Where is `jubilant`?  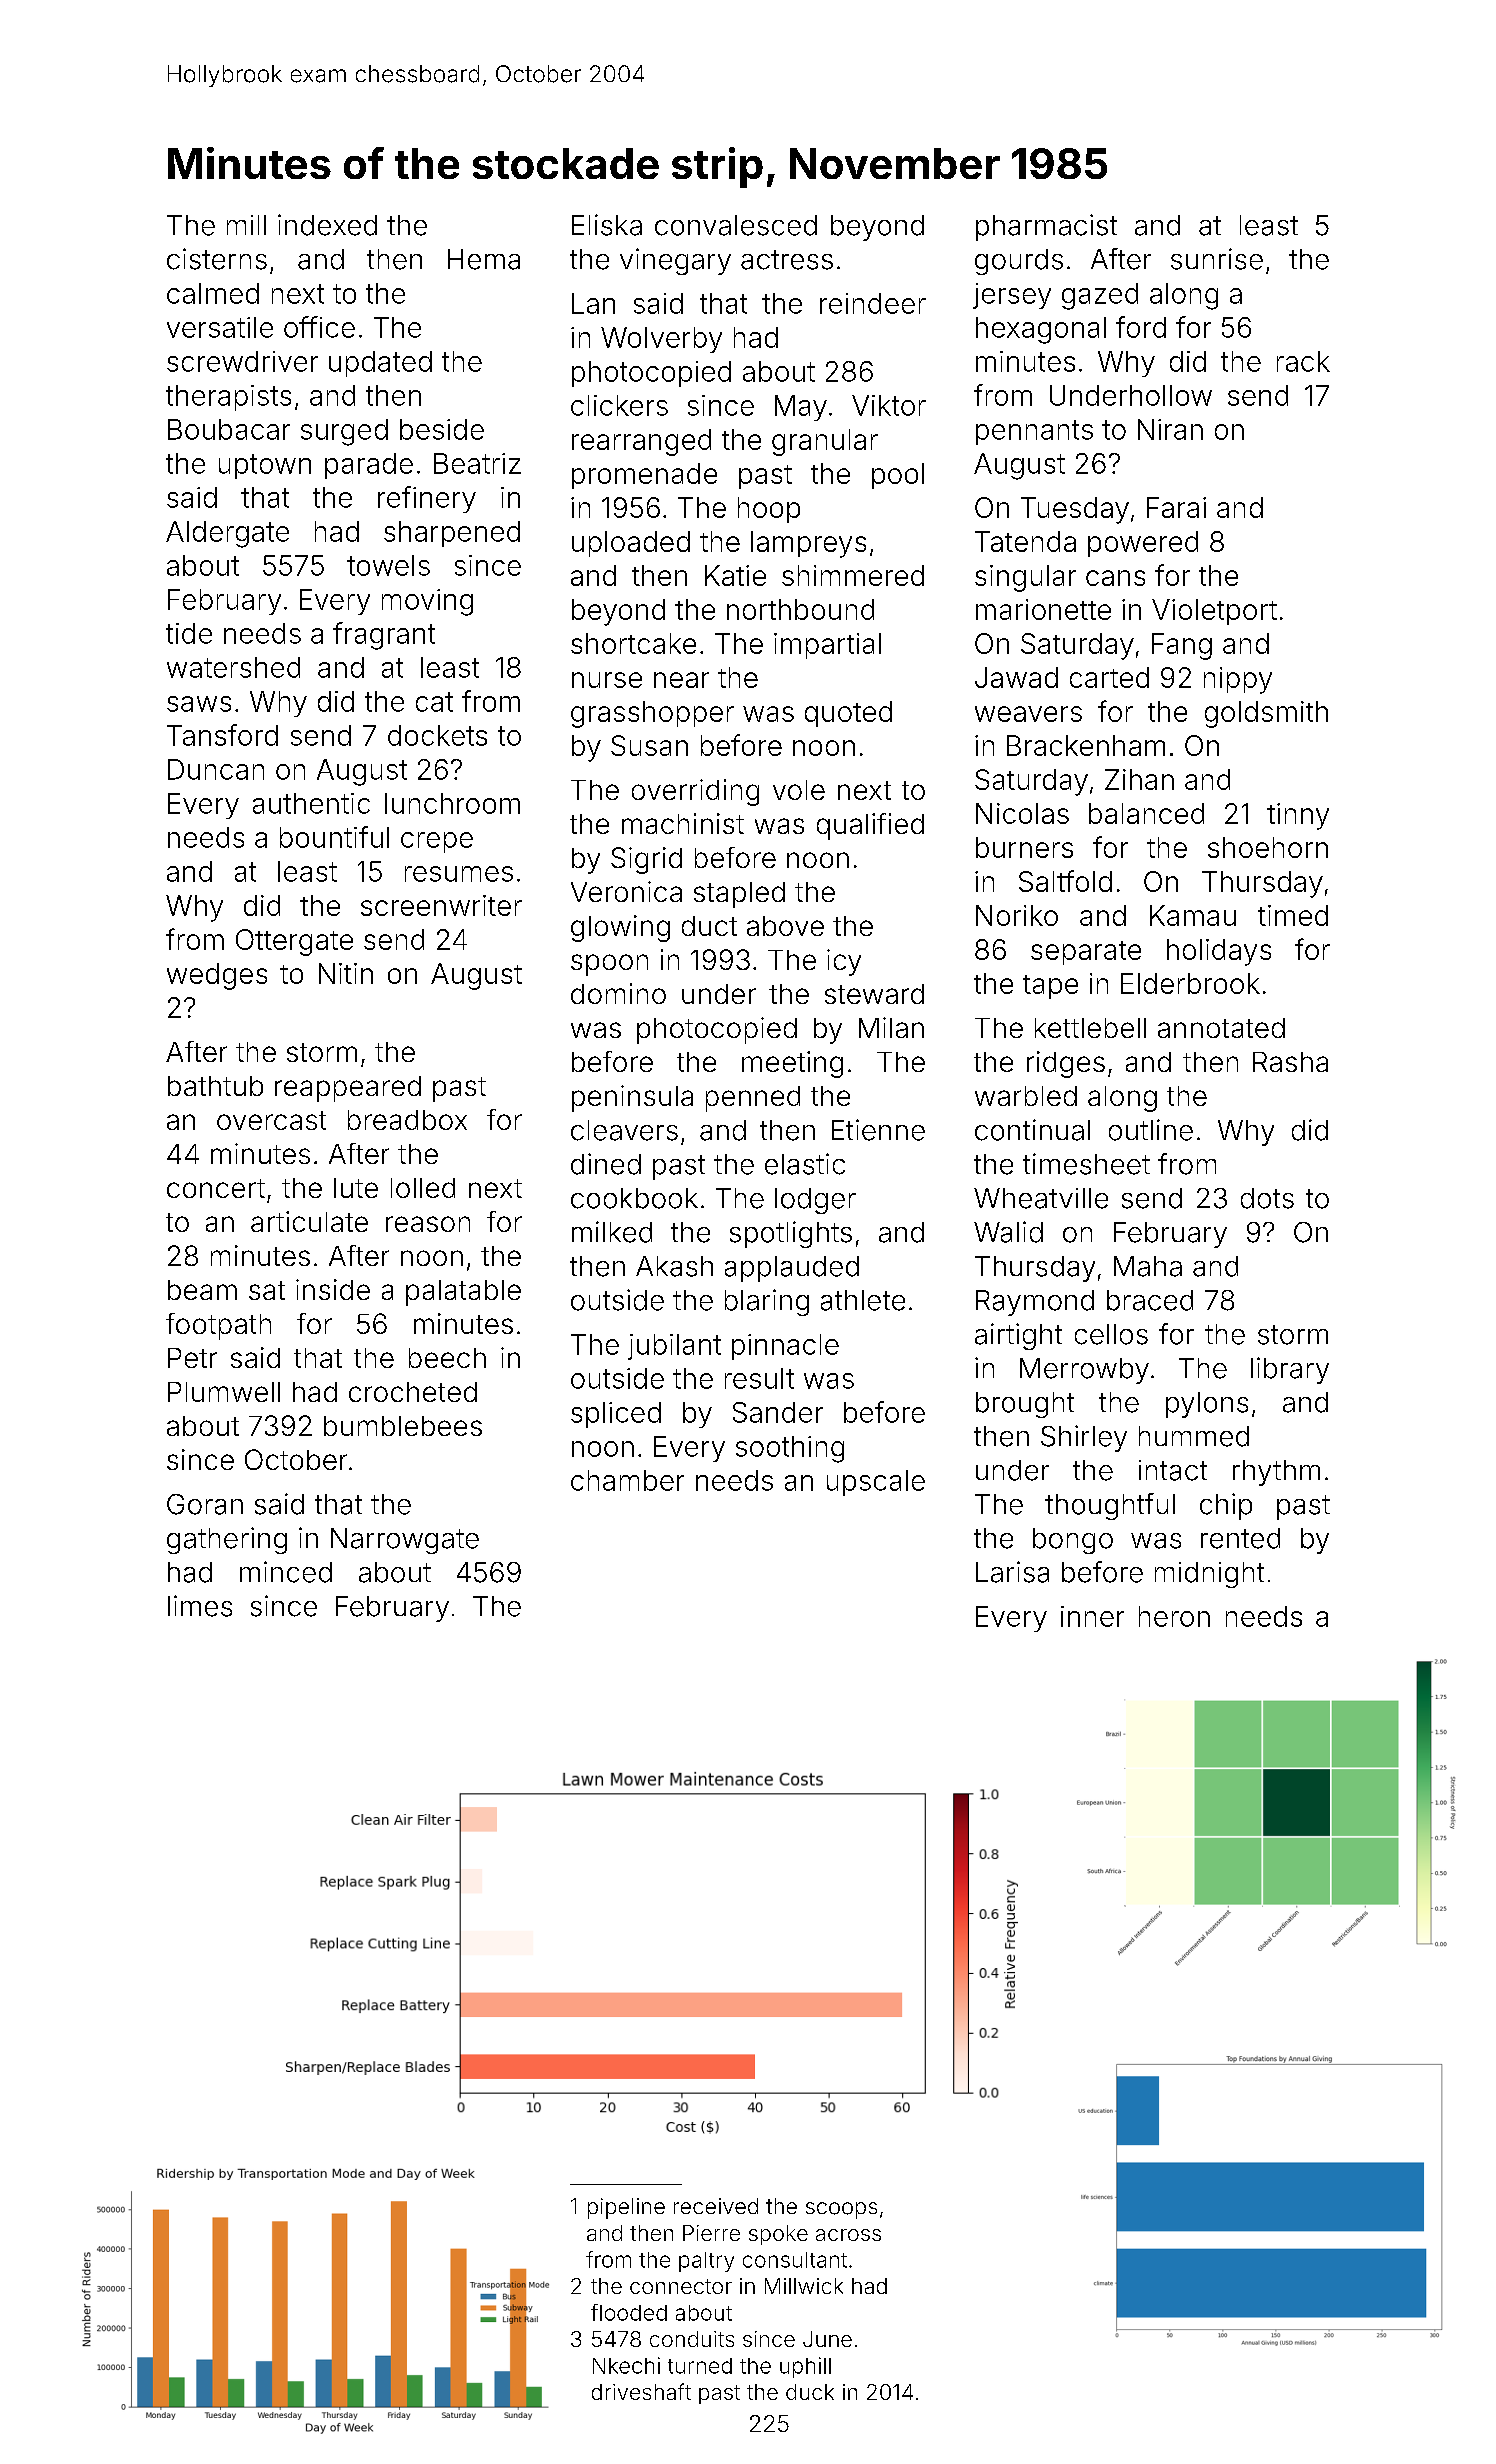 jubilant is located at coordinates (674, 1347).
